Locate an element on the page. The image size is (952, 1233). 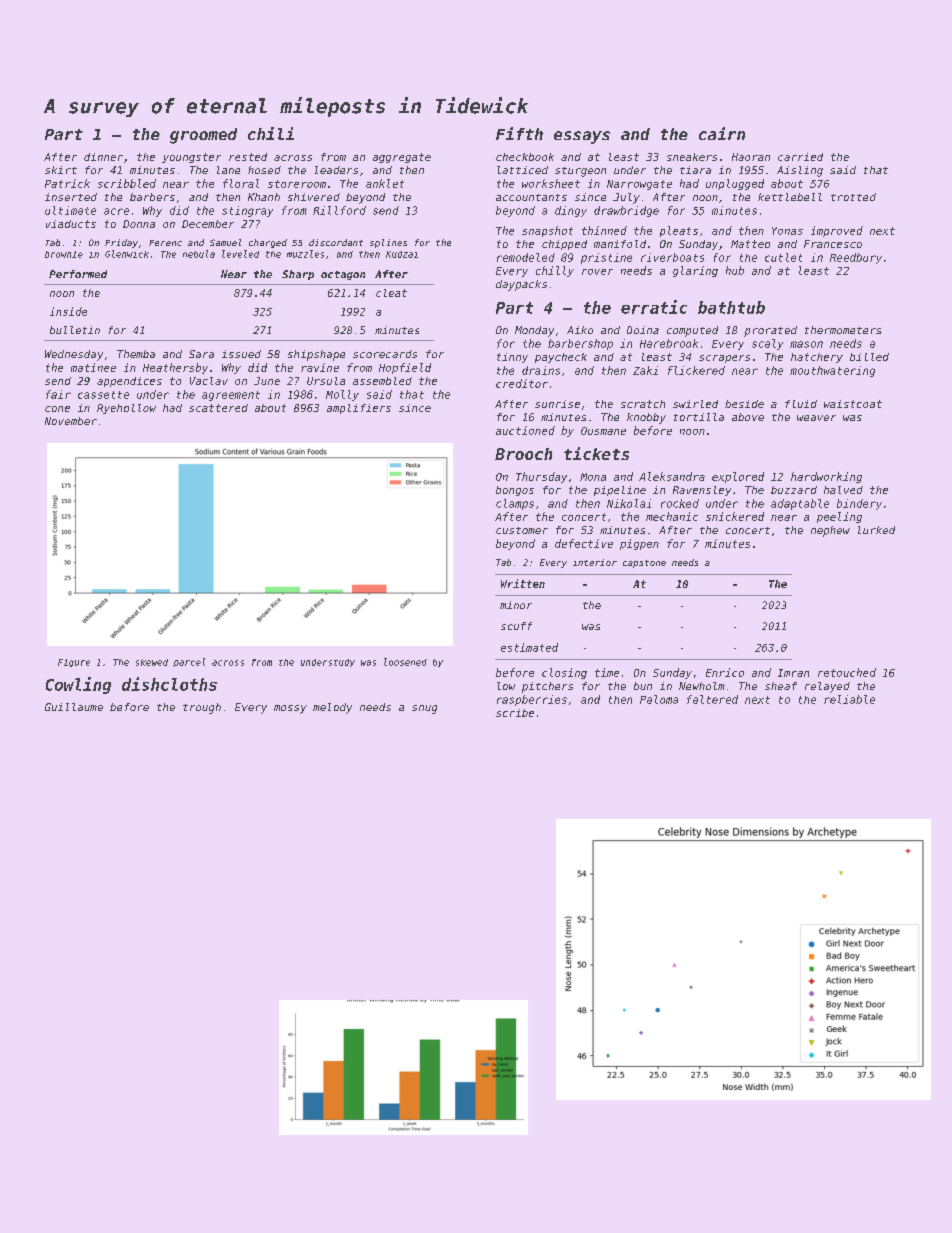
capstone is located at coordinates (644, 564).
